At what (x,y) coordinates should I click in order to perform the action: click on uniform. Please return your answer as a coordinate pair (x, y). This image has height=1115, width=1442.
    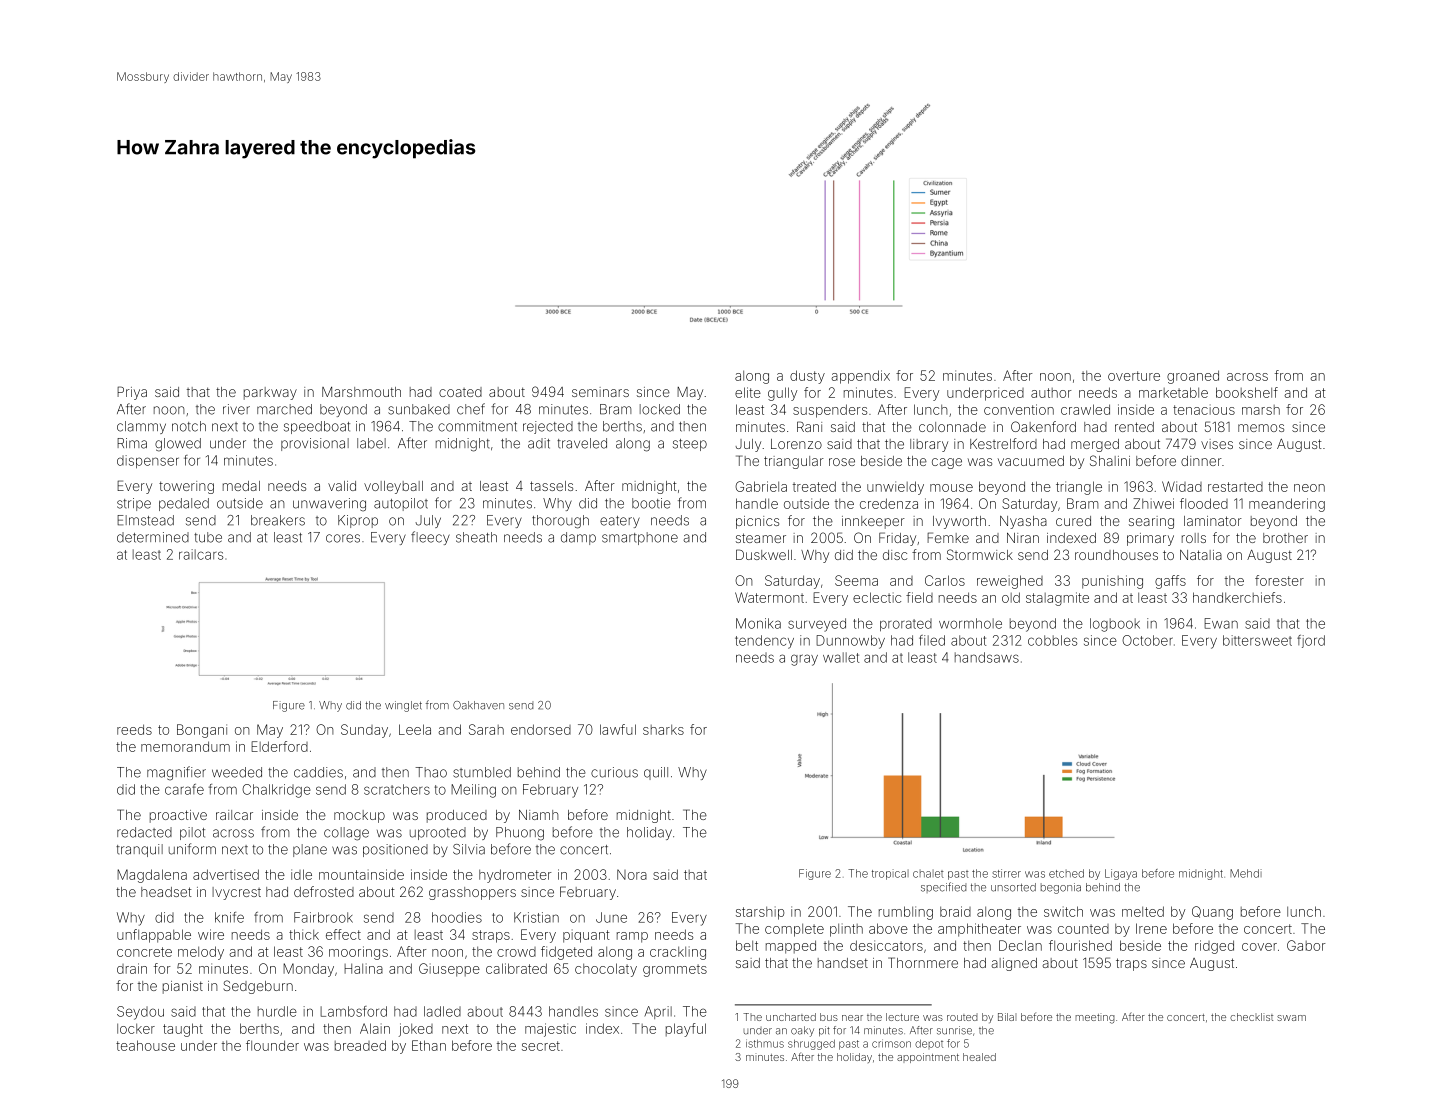
    Looking at the image, I should click on (192, 849).
